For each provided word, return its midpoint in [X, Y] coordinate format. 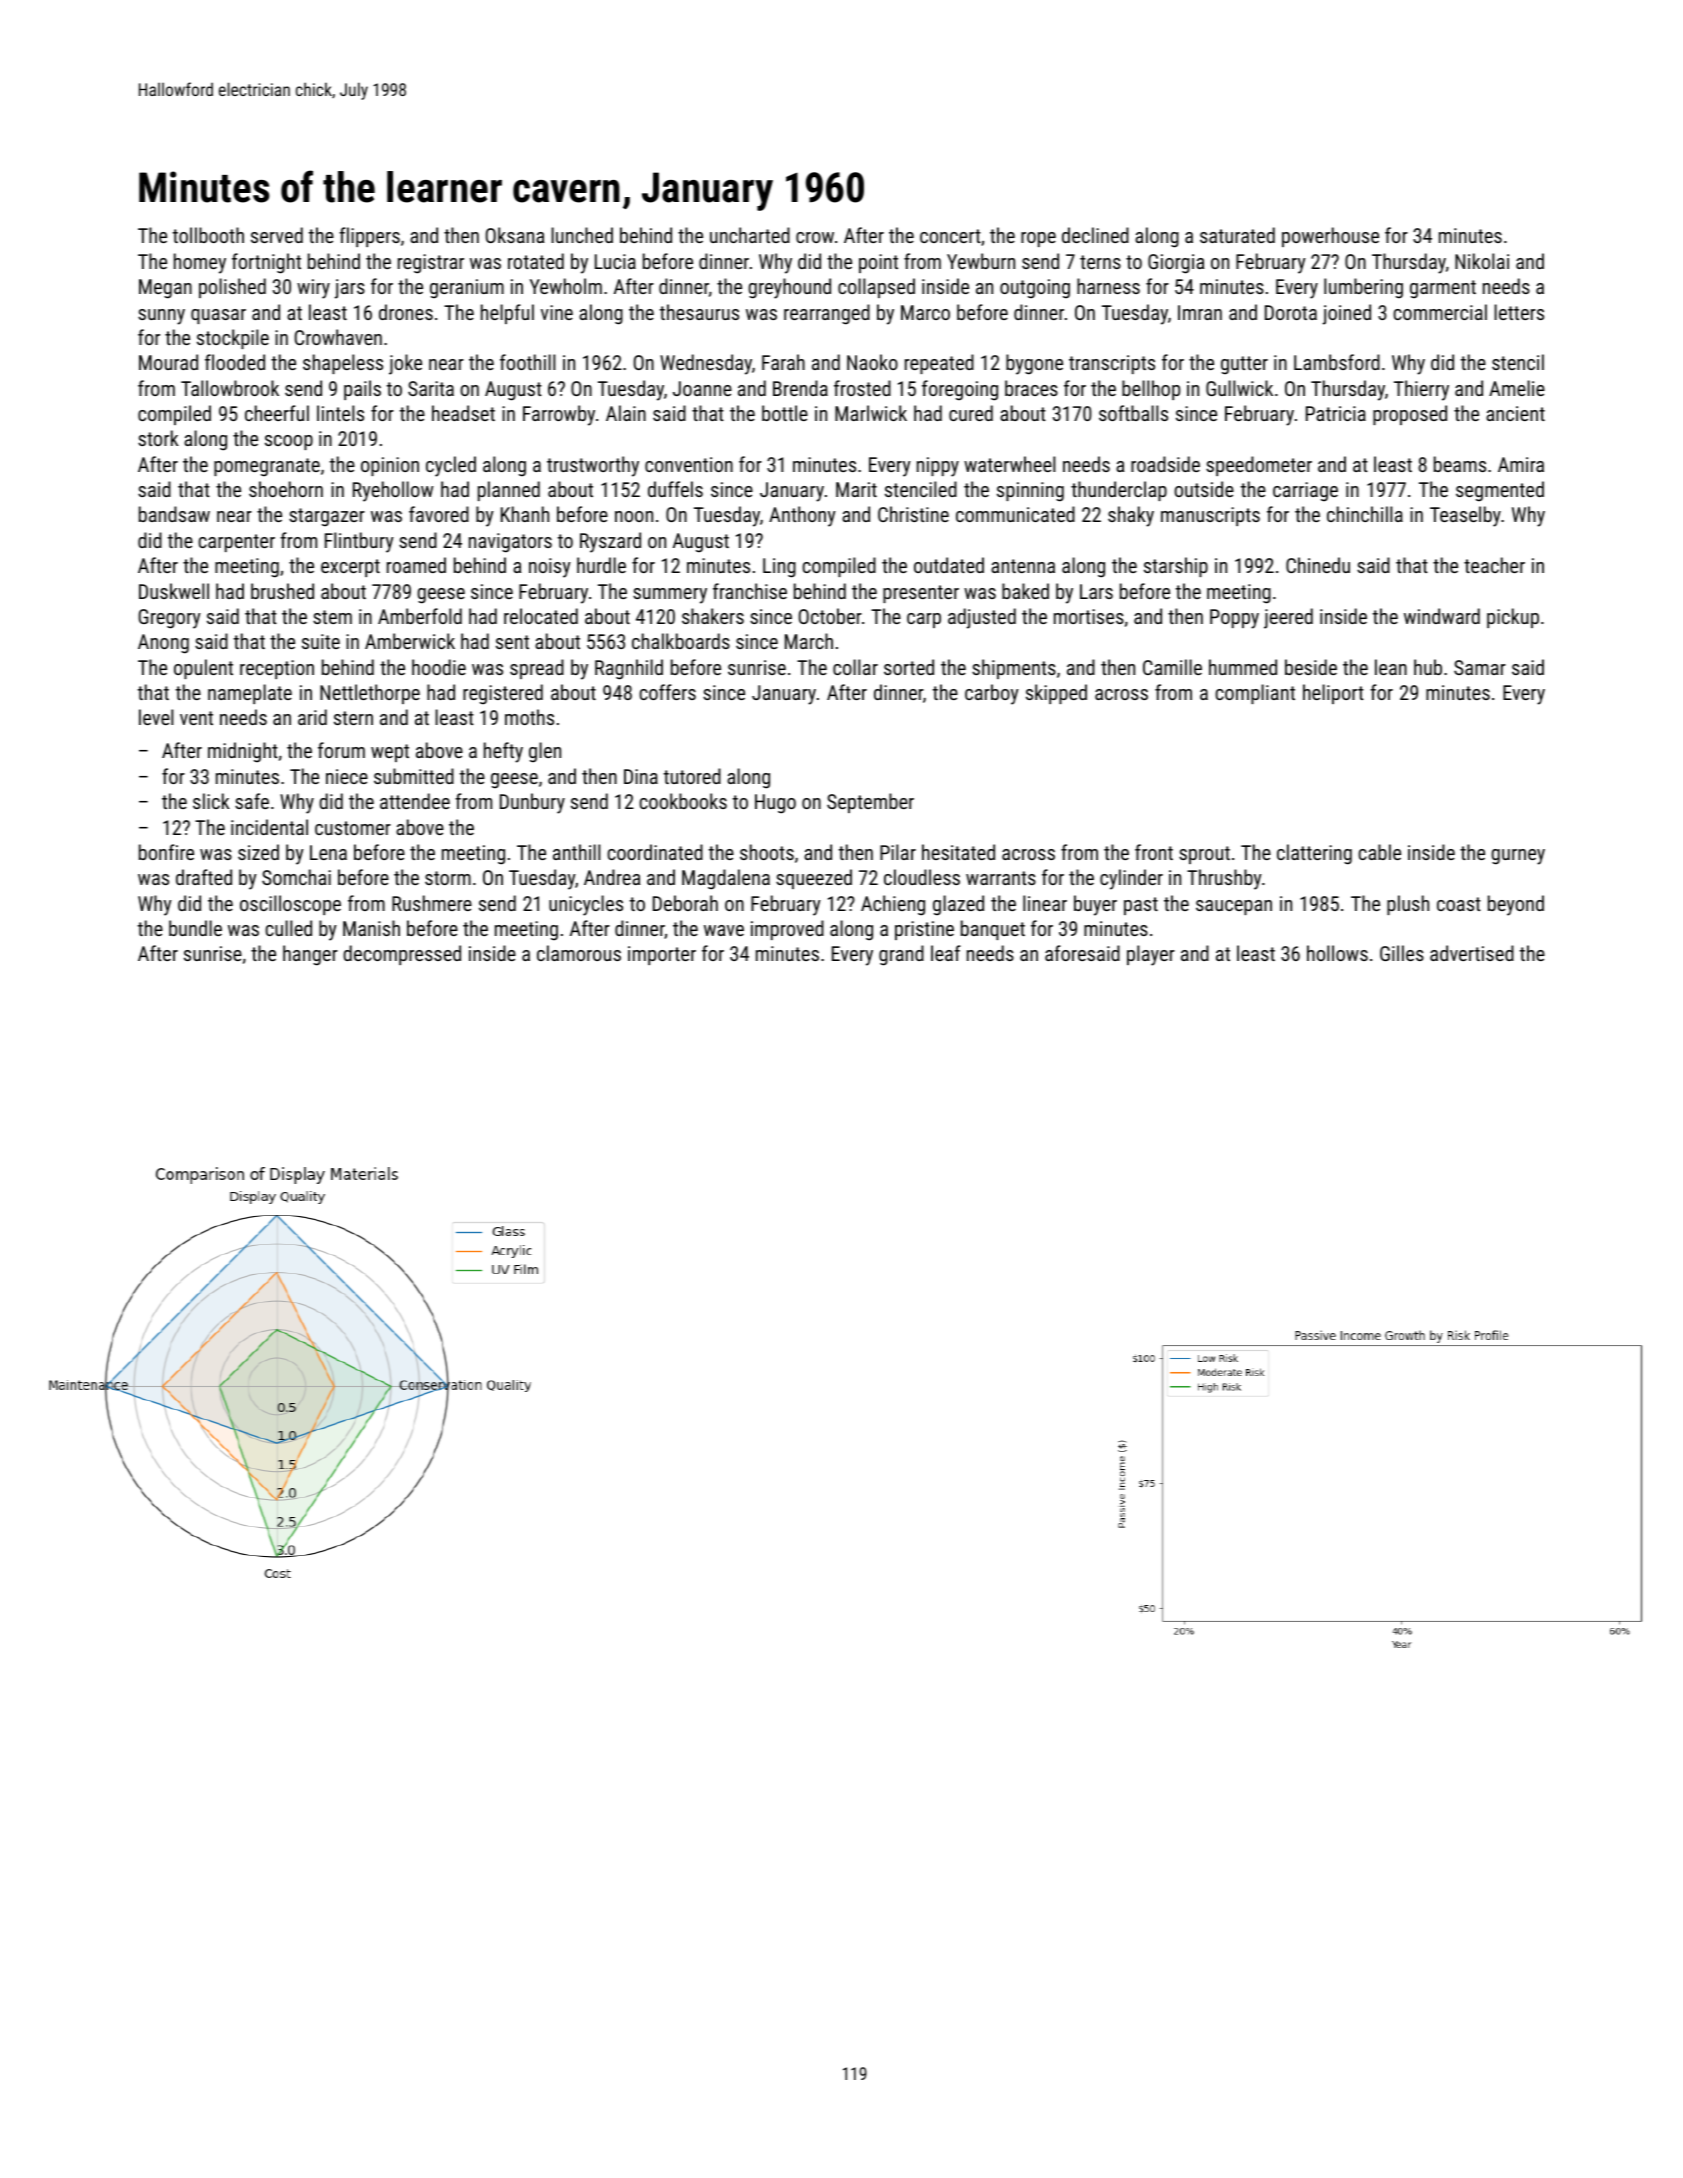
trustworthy [593, 466]
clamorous [579, 953]
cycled [451, 466]
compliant [1255, 694]
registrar [431, 264]
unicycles [586, 905]
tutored [692, 776]
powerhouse [1330, 237]
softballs [1133, 413]
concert [950, 236]
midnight [243, 752]
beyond [1516, 905]
